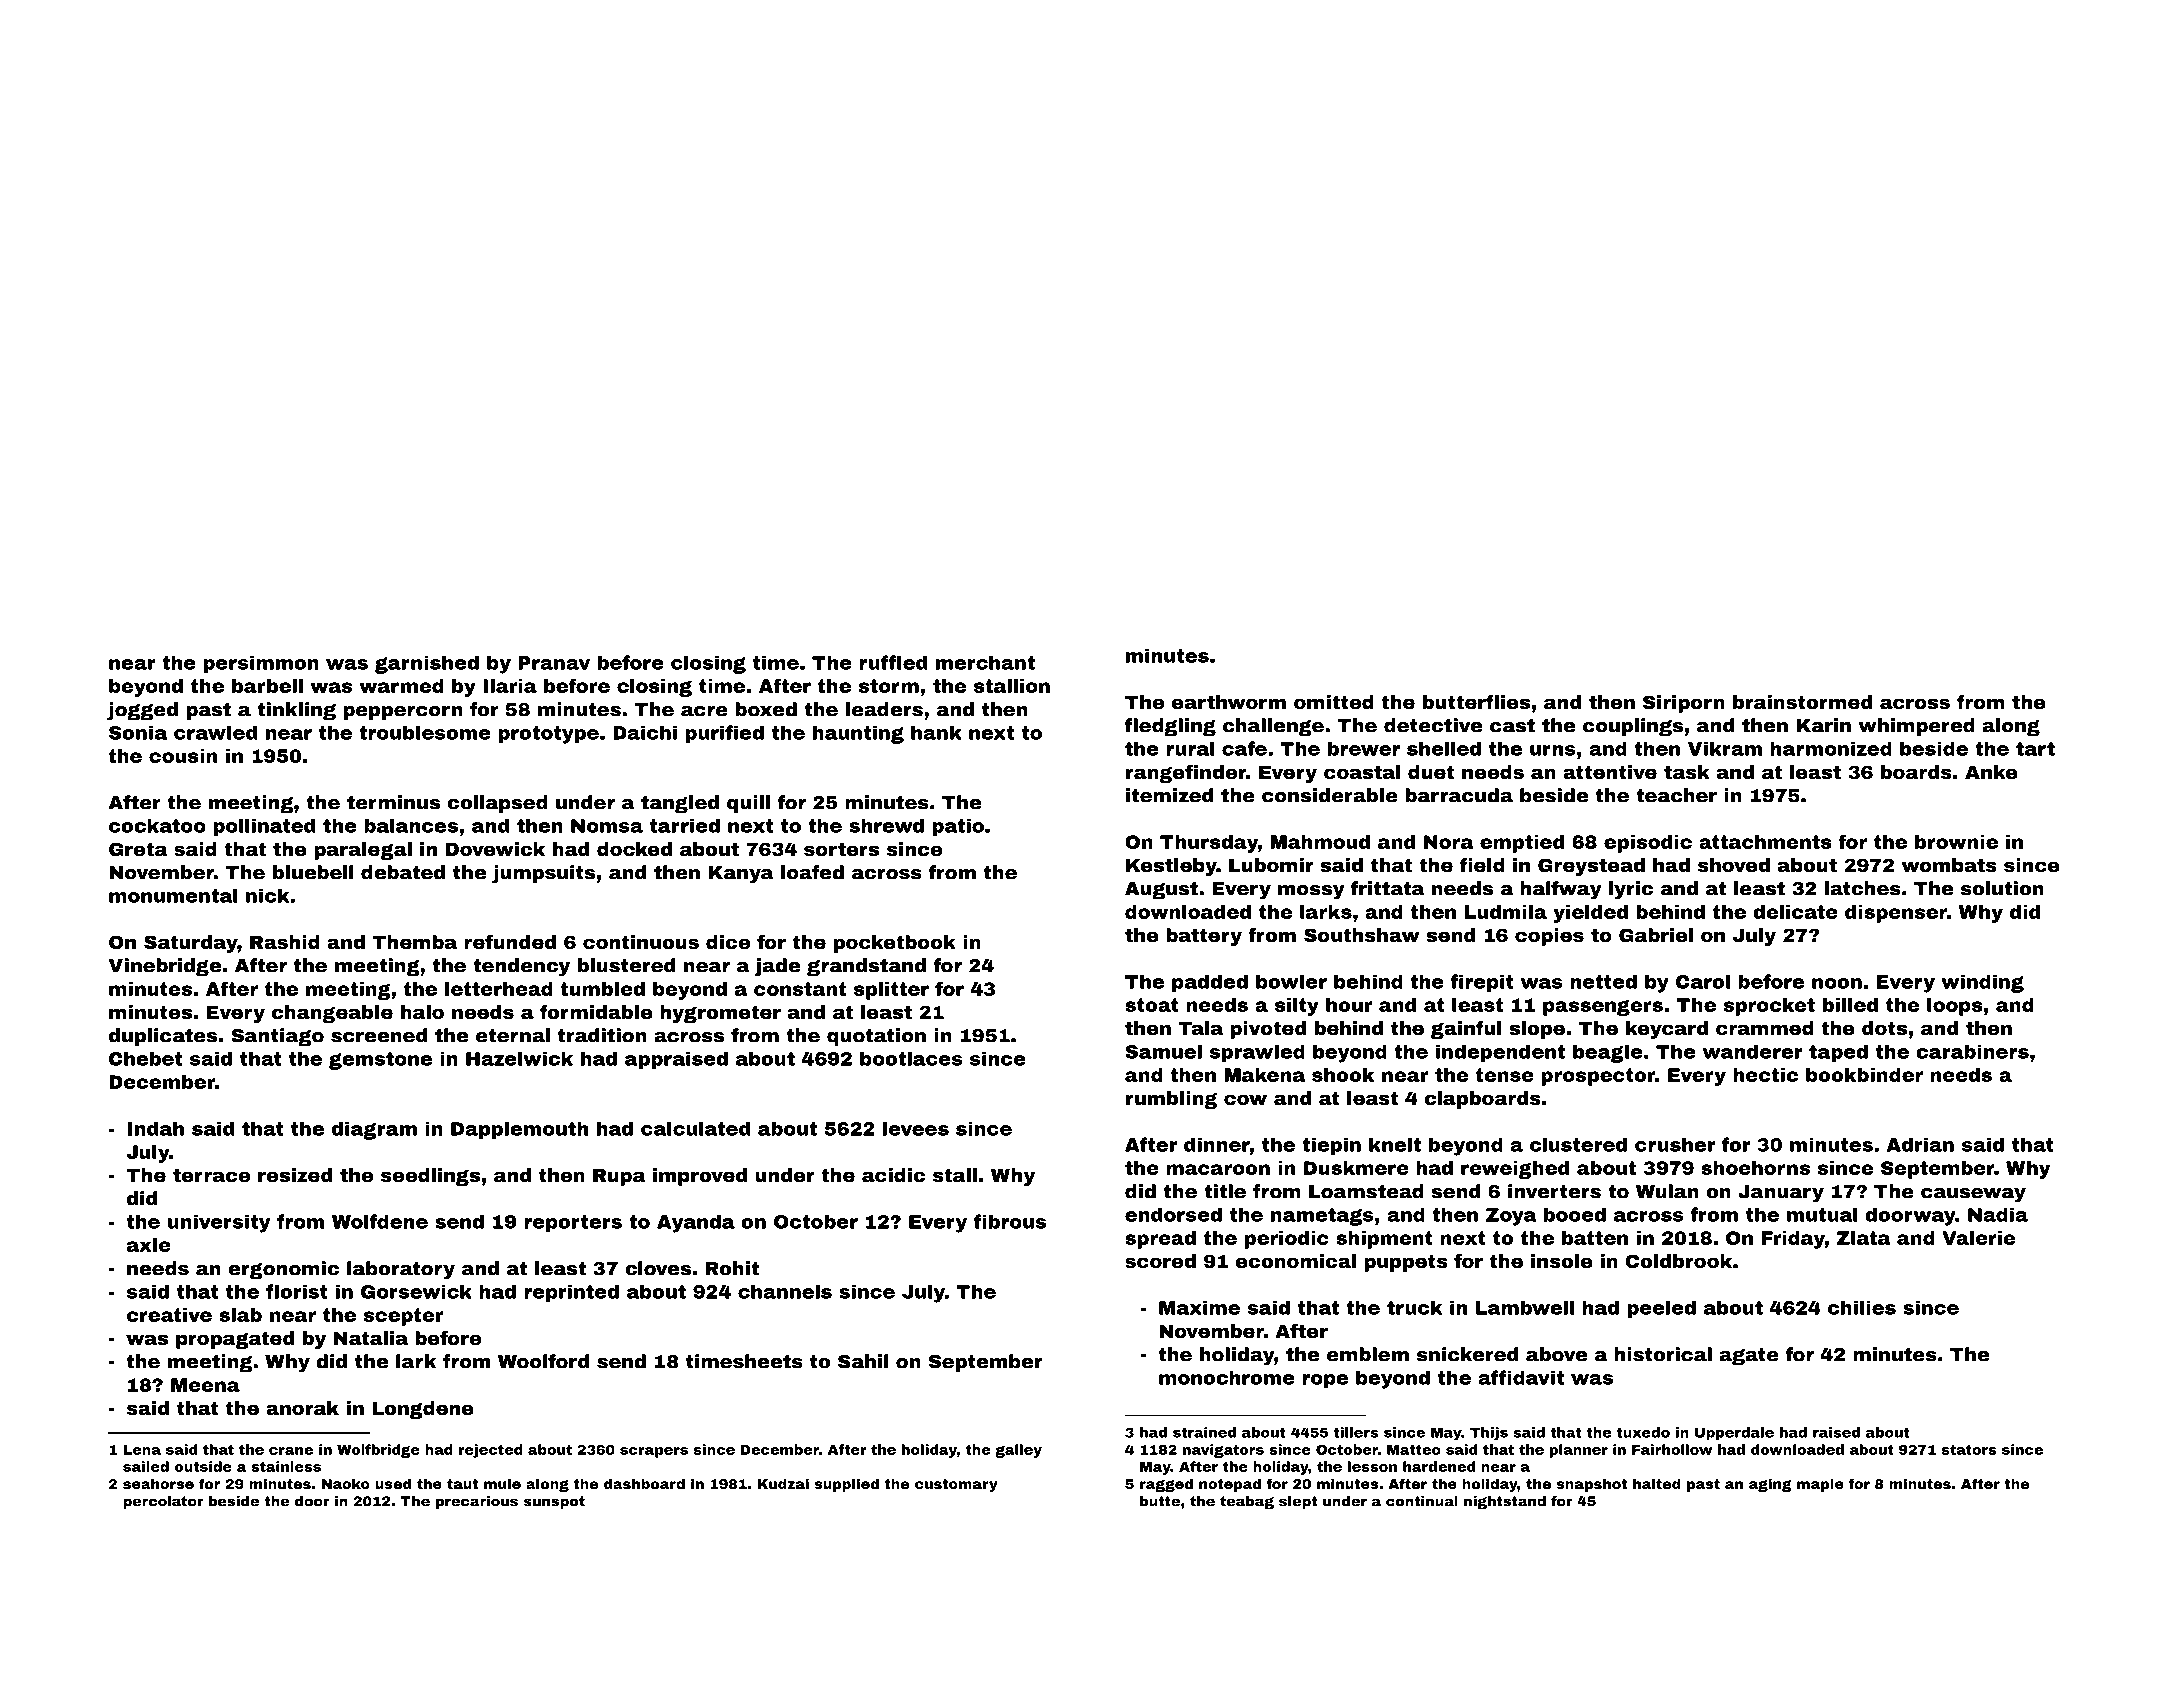  I want to click on merchant, so click(985, 662).
